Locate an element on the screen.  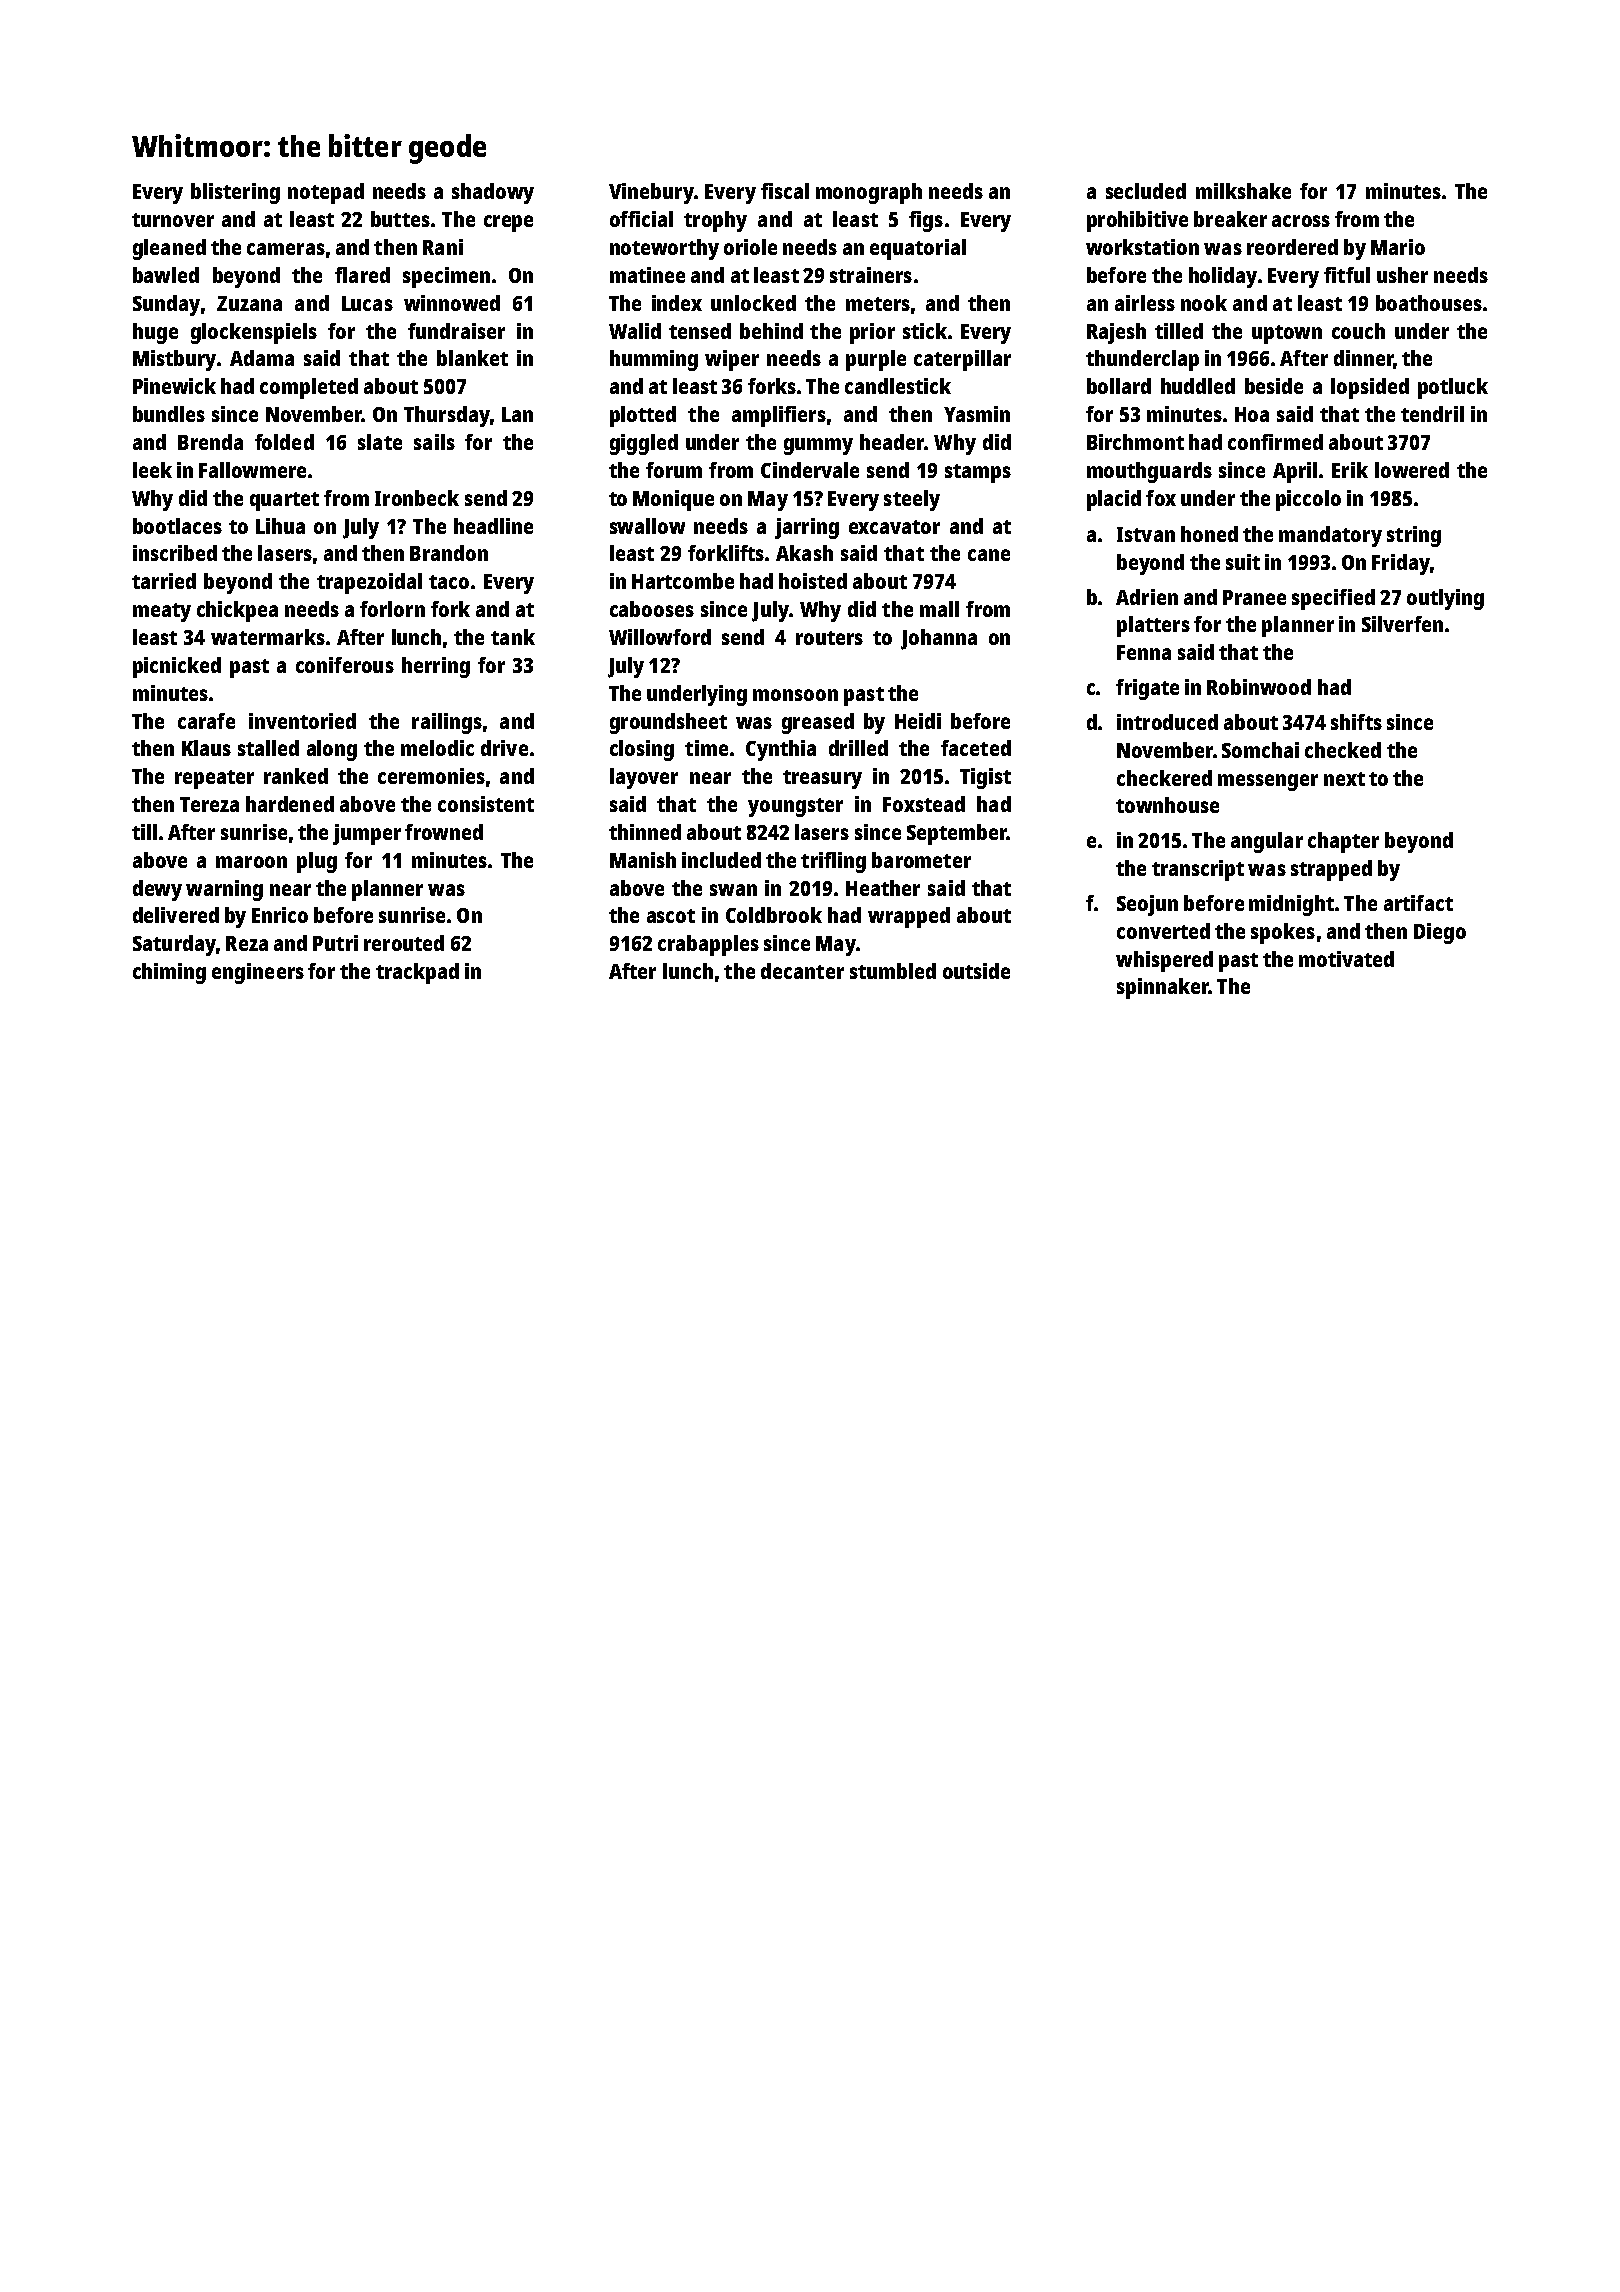
milkshake is located at coordinates (1243, 191).
